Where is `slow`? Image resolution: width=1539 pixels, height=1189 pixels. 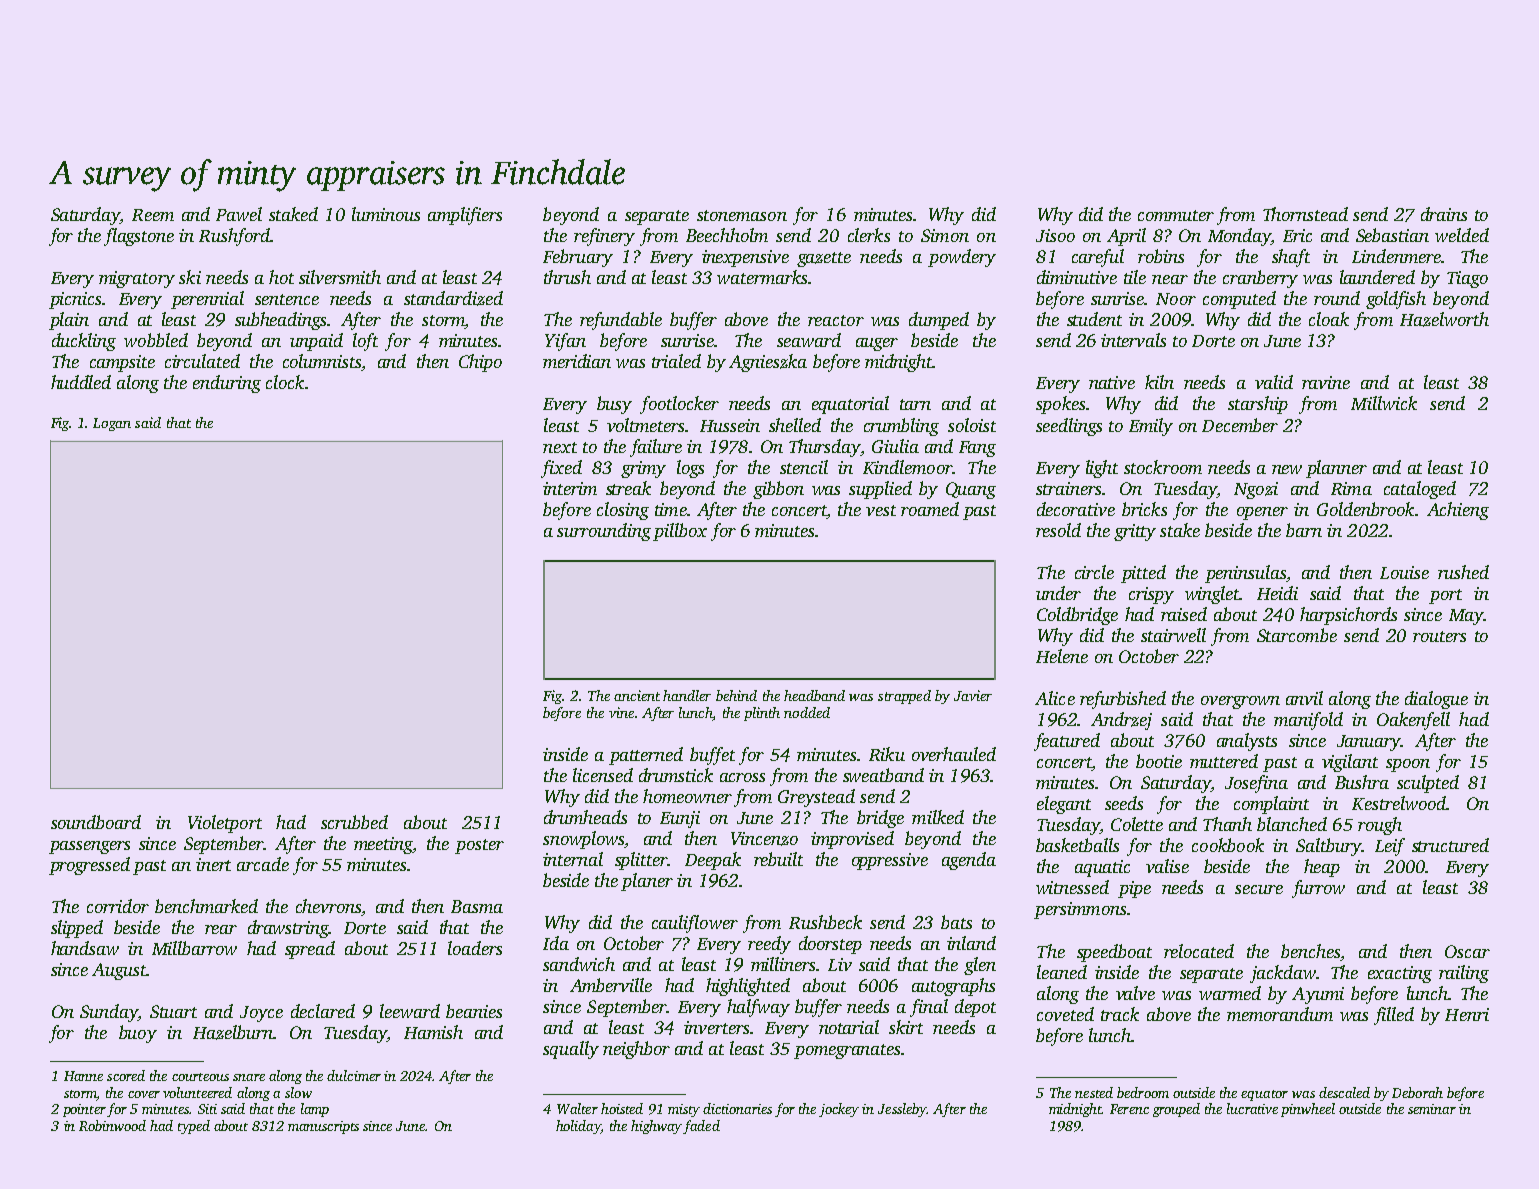 slow is located at coordinates (298, 1092).
